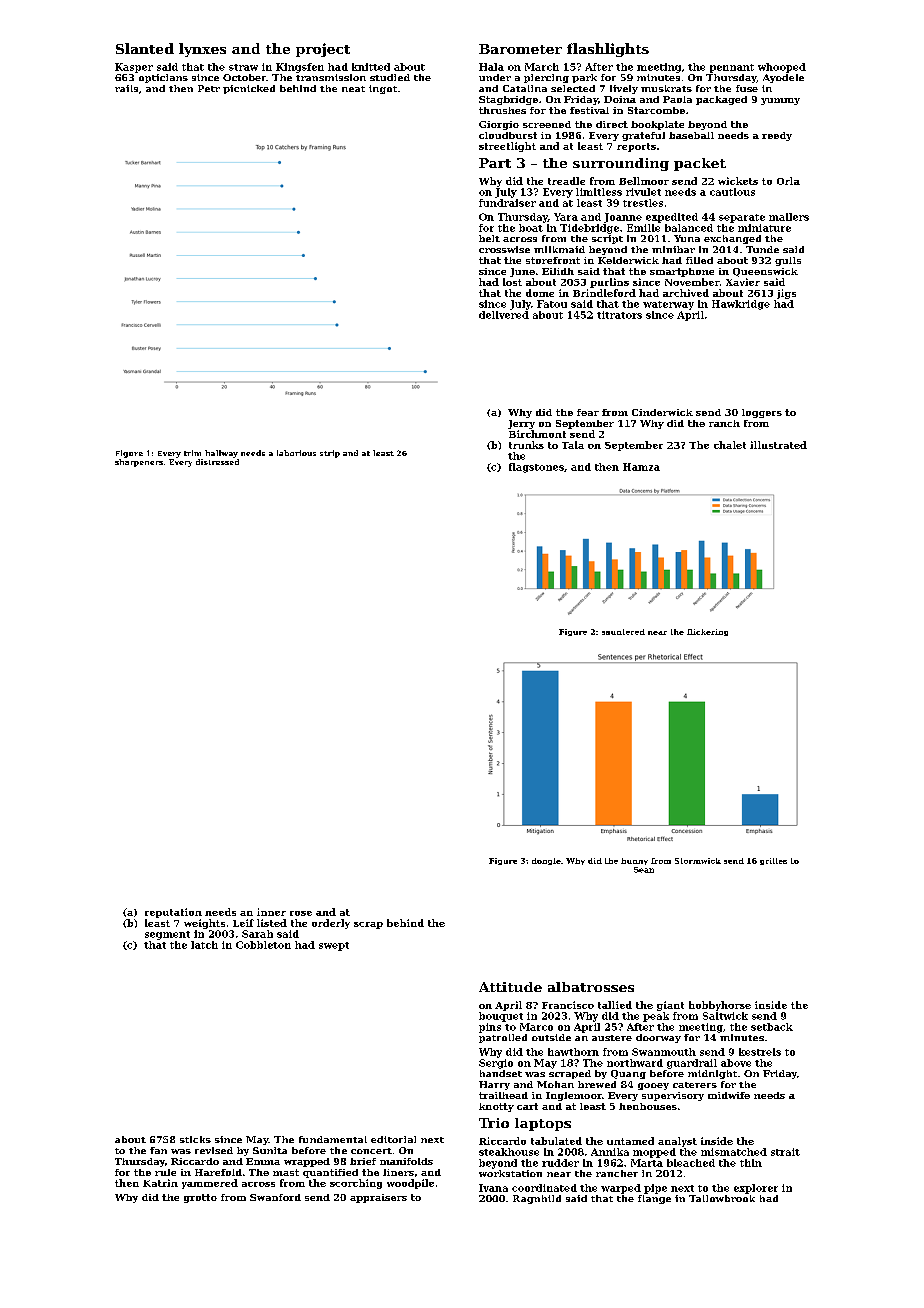  Describe the element at coordinates (214, 1150) in the screenshot. I see `revised` at that location.
